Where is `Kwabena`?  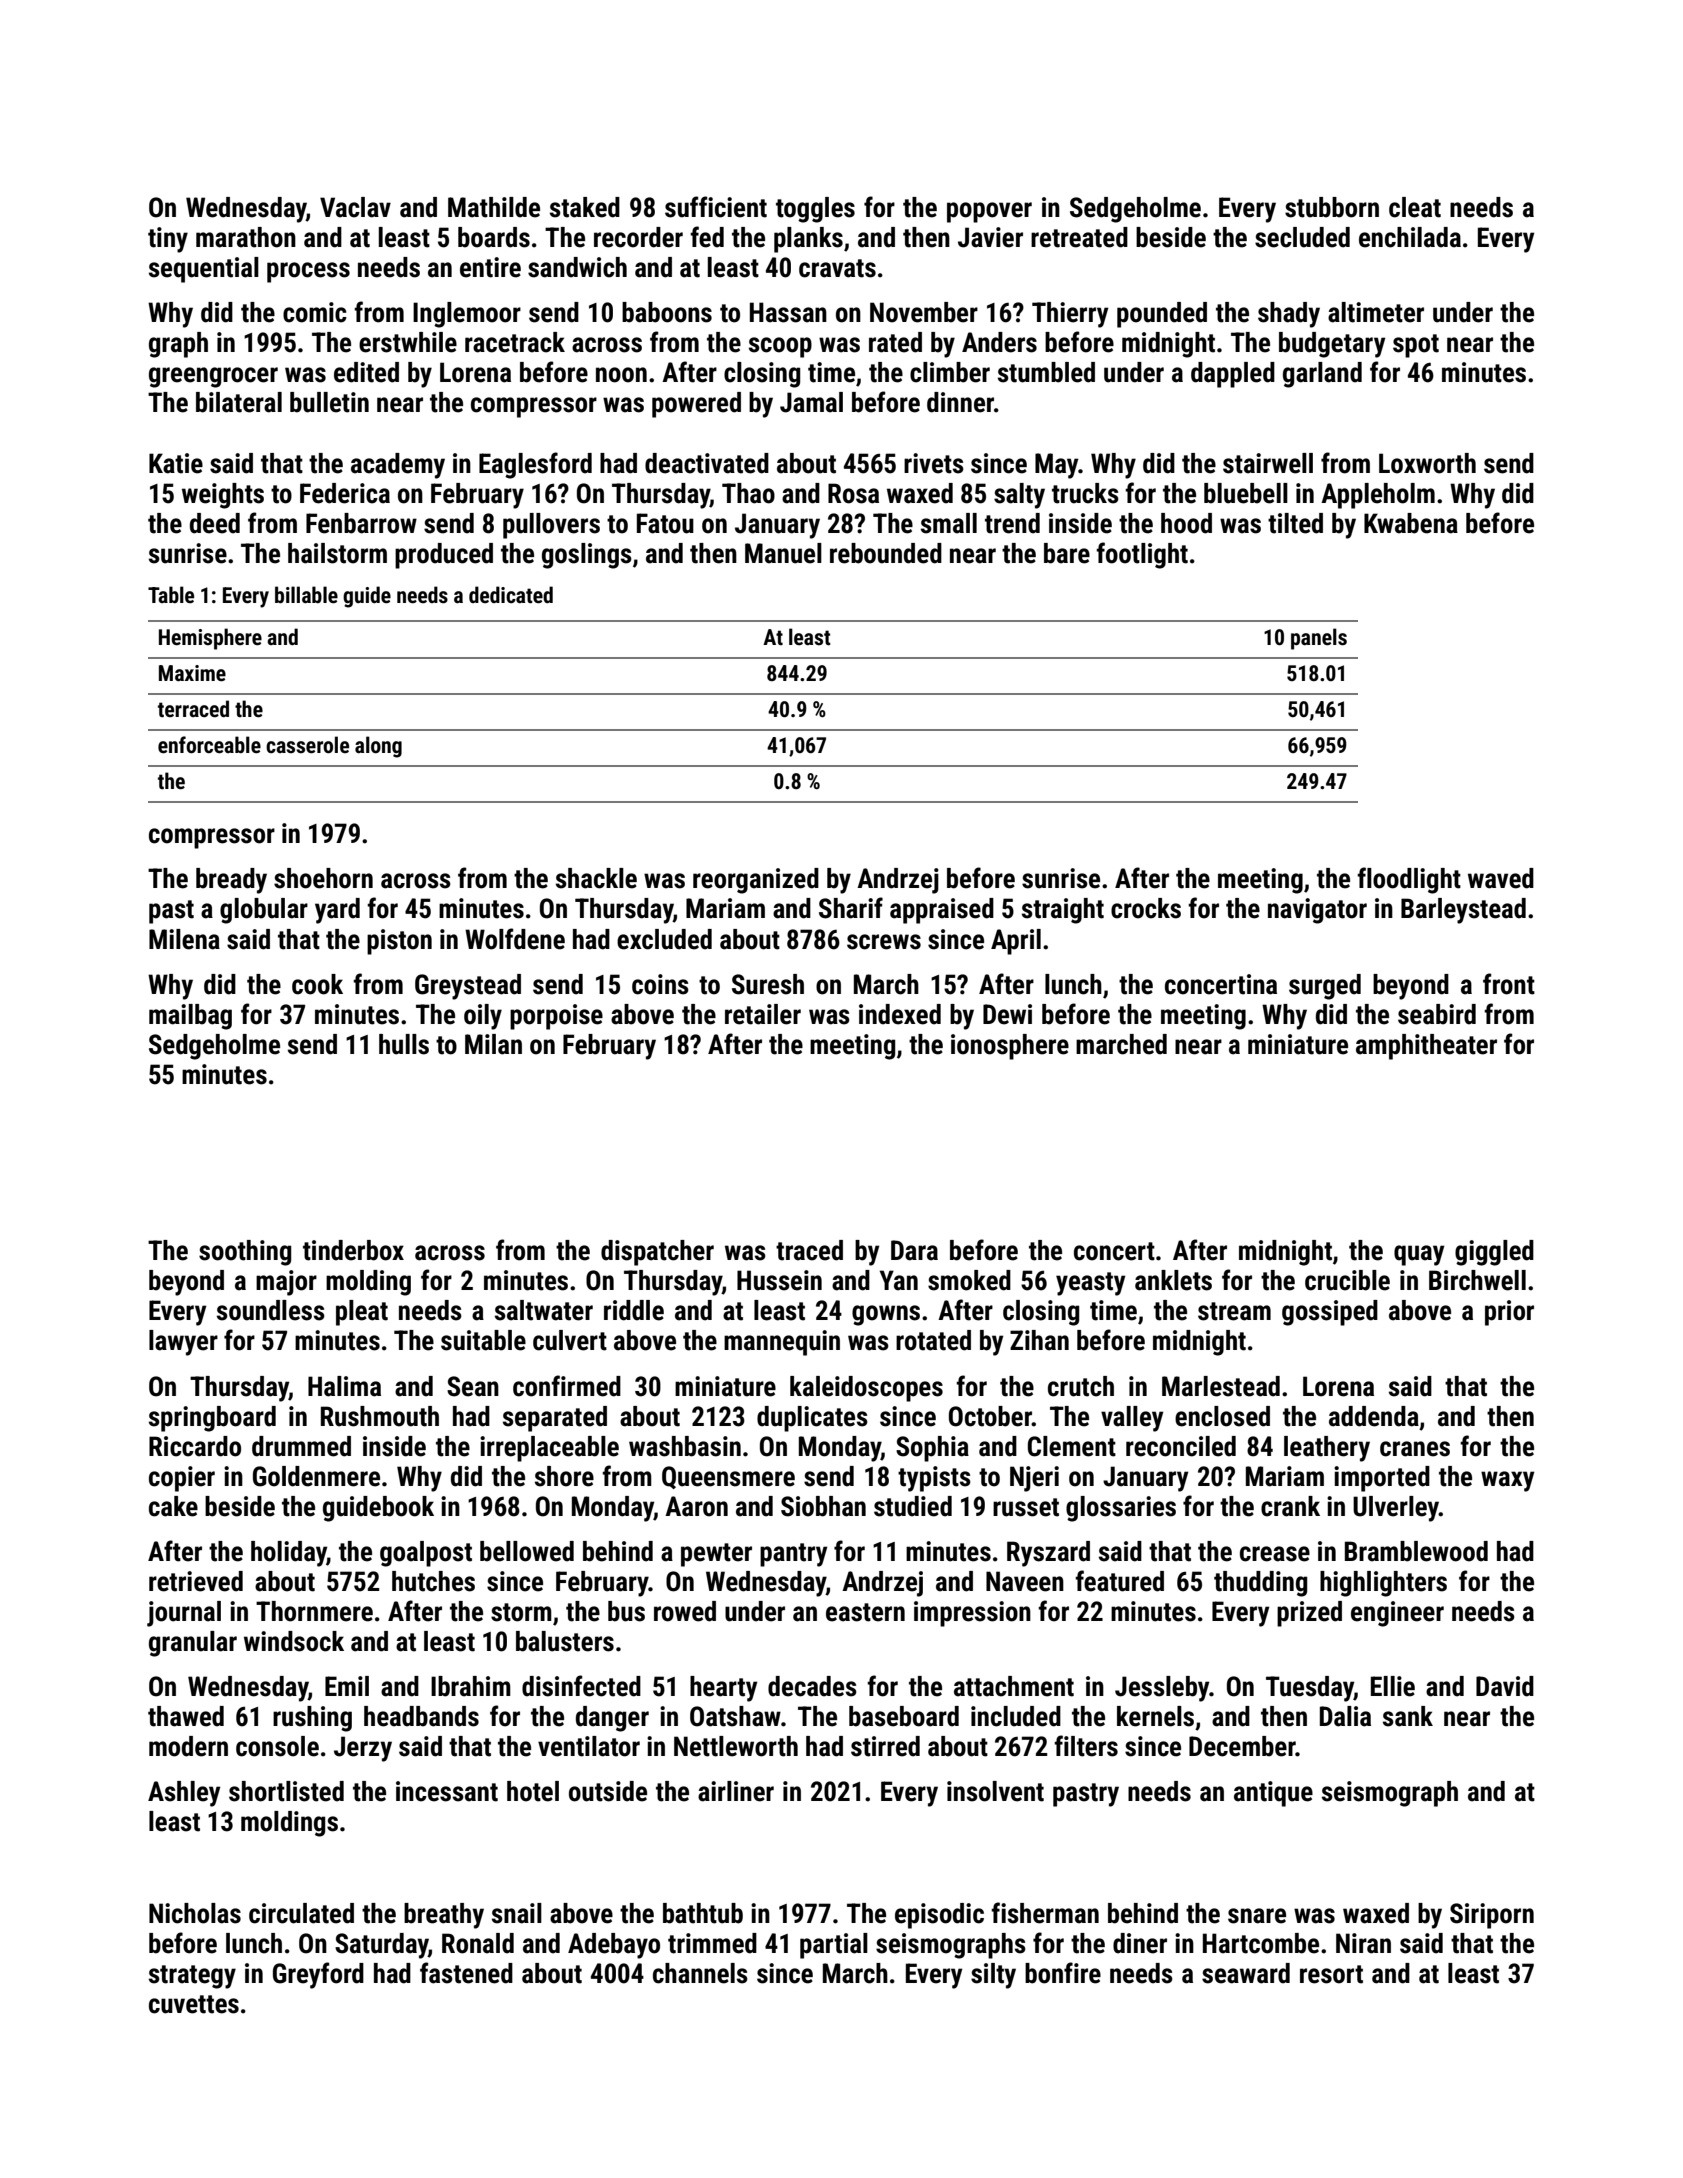 Kwabena is located at coordinates (1411, 523).
